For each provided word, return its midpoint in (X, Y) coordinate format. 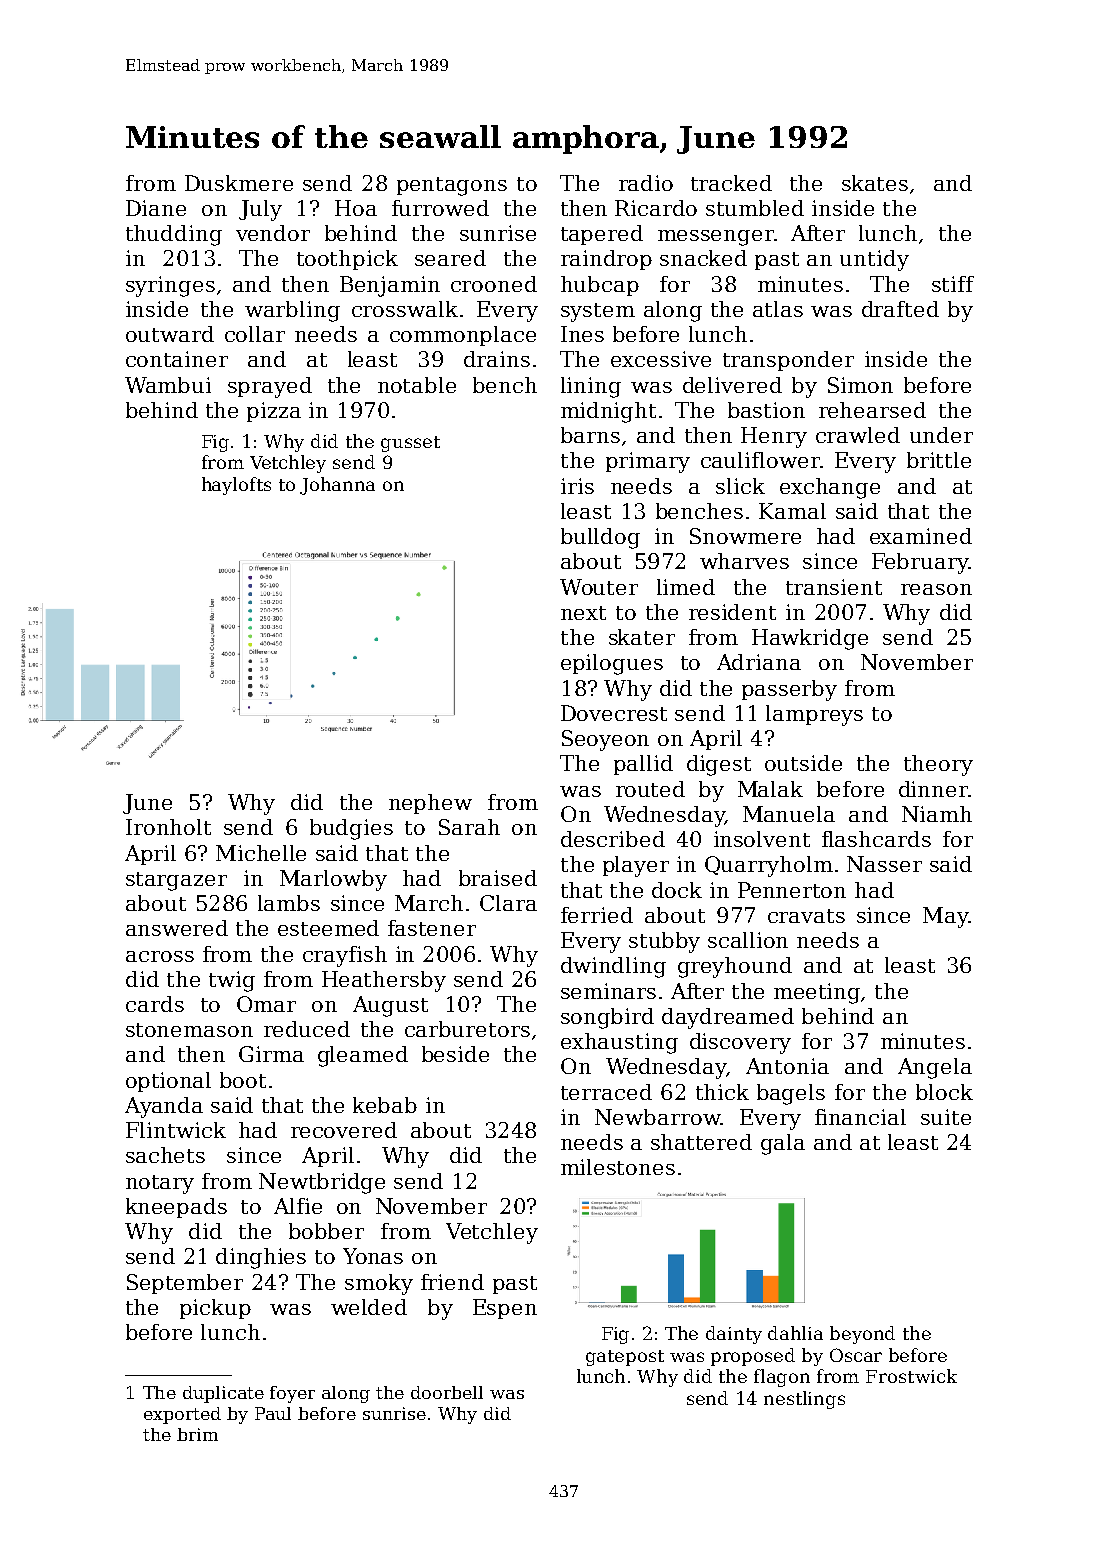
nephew (430, 804)
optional (168, 1082)
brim (197, 1434)
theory (938, 765)
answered (177, 928)
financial (860, 1117)
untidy (874, 260)
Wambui (168, 385)
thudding (174, 235)
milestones (618, 1167)
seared (450, 258)
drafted (900, 309)
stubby (664, 942)
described (613, 839)
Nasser (884, 864)
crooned (494, 284)
